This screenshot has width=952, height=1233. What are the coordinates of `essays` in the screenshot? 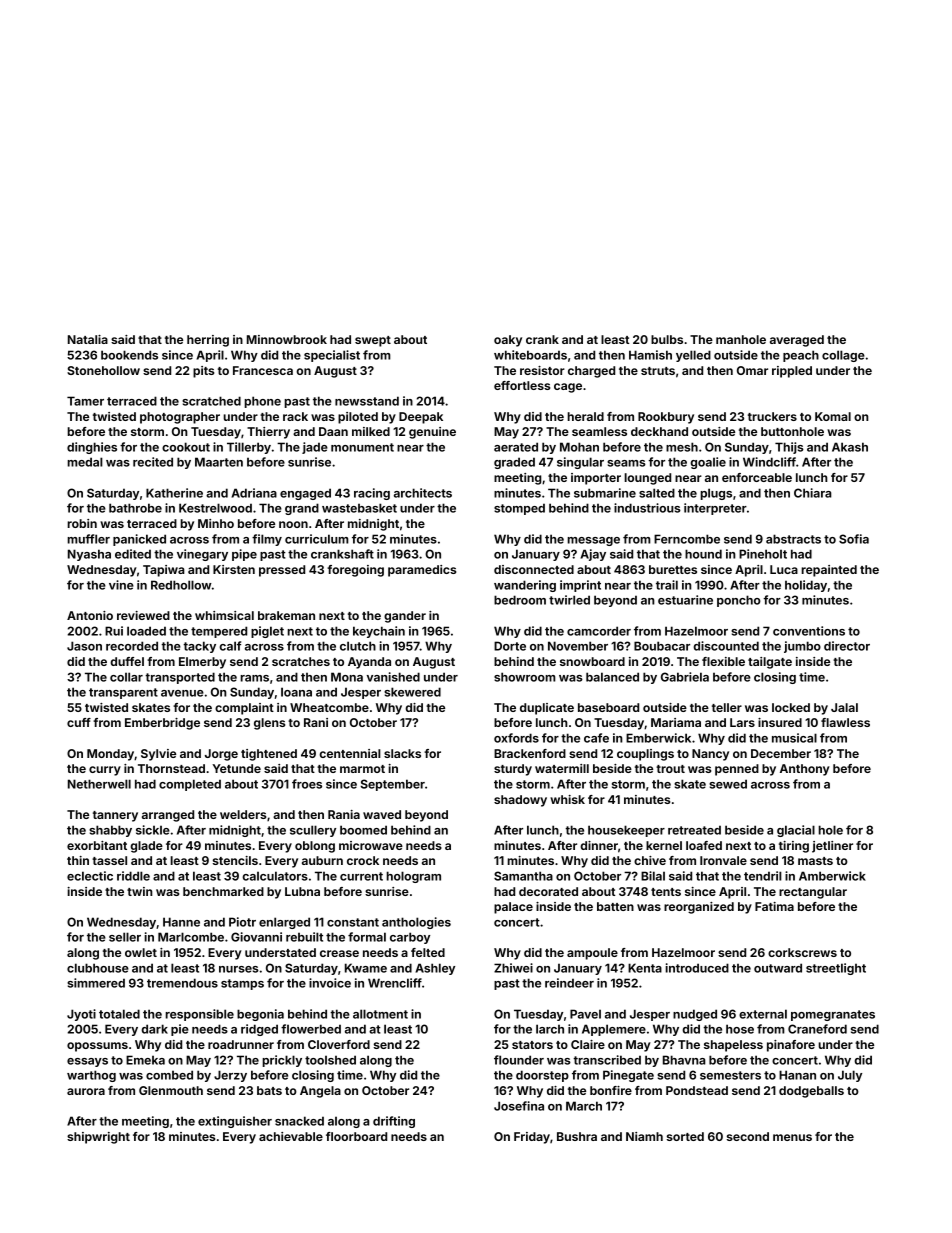 It's located at (87, 1062).
